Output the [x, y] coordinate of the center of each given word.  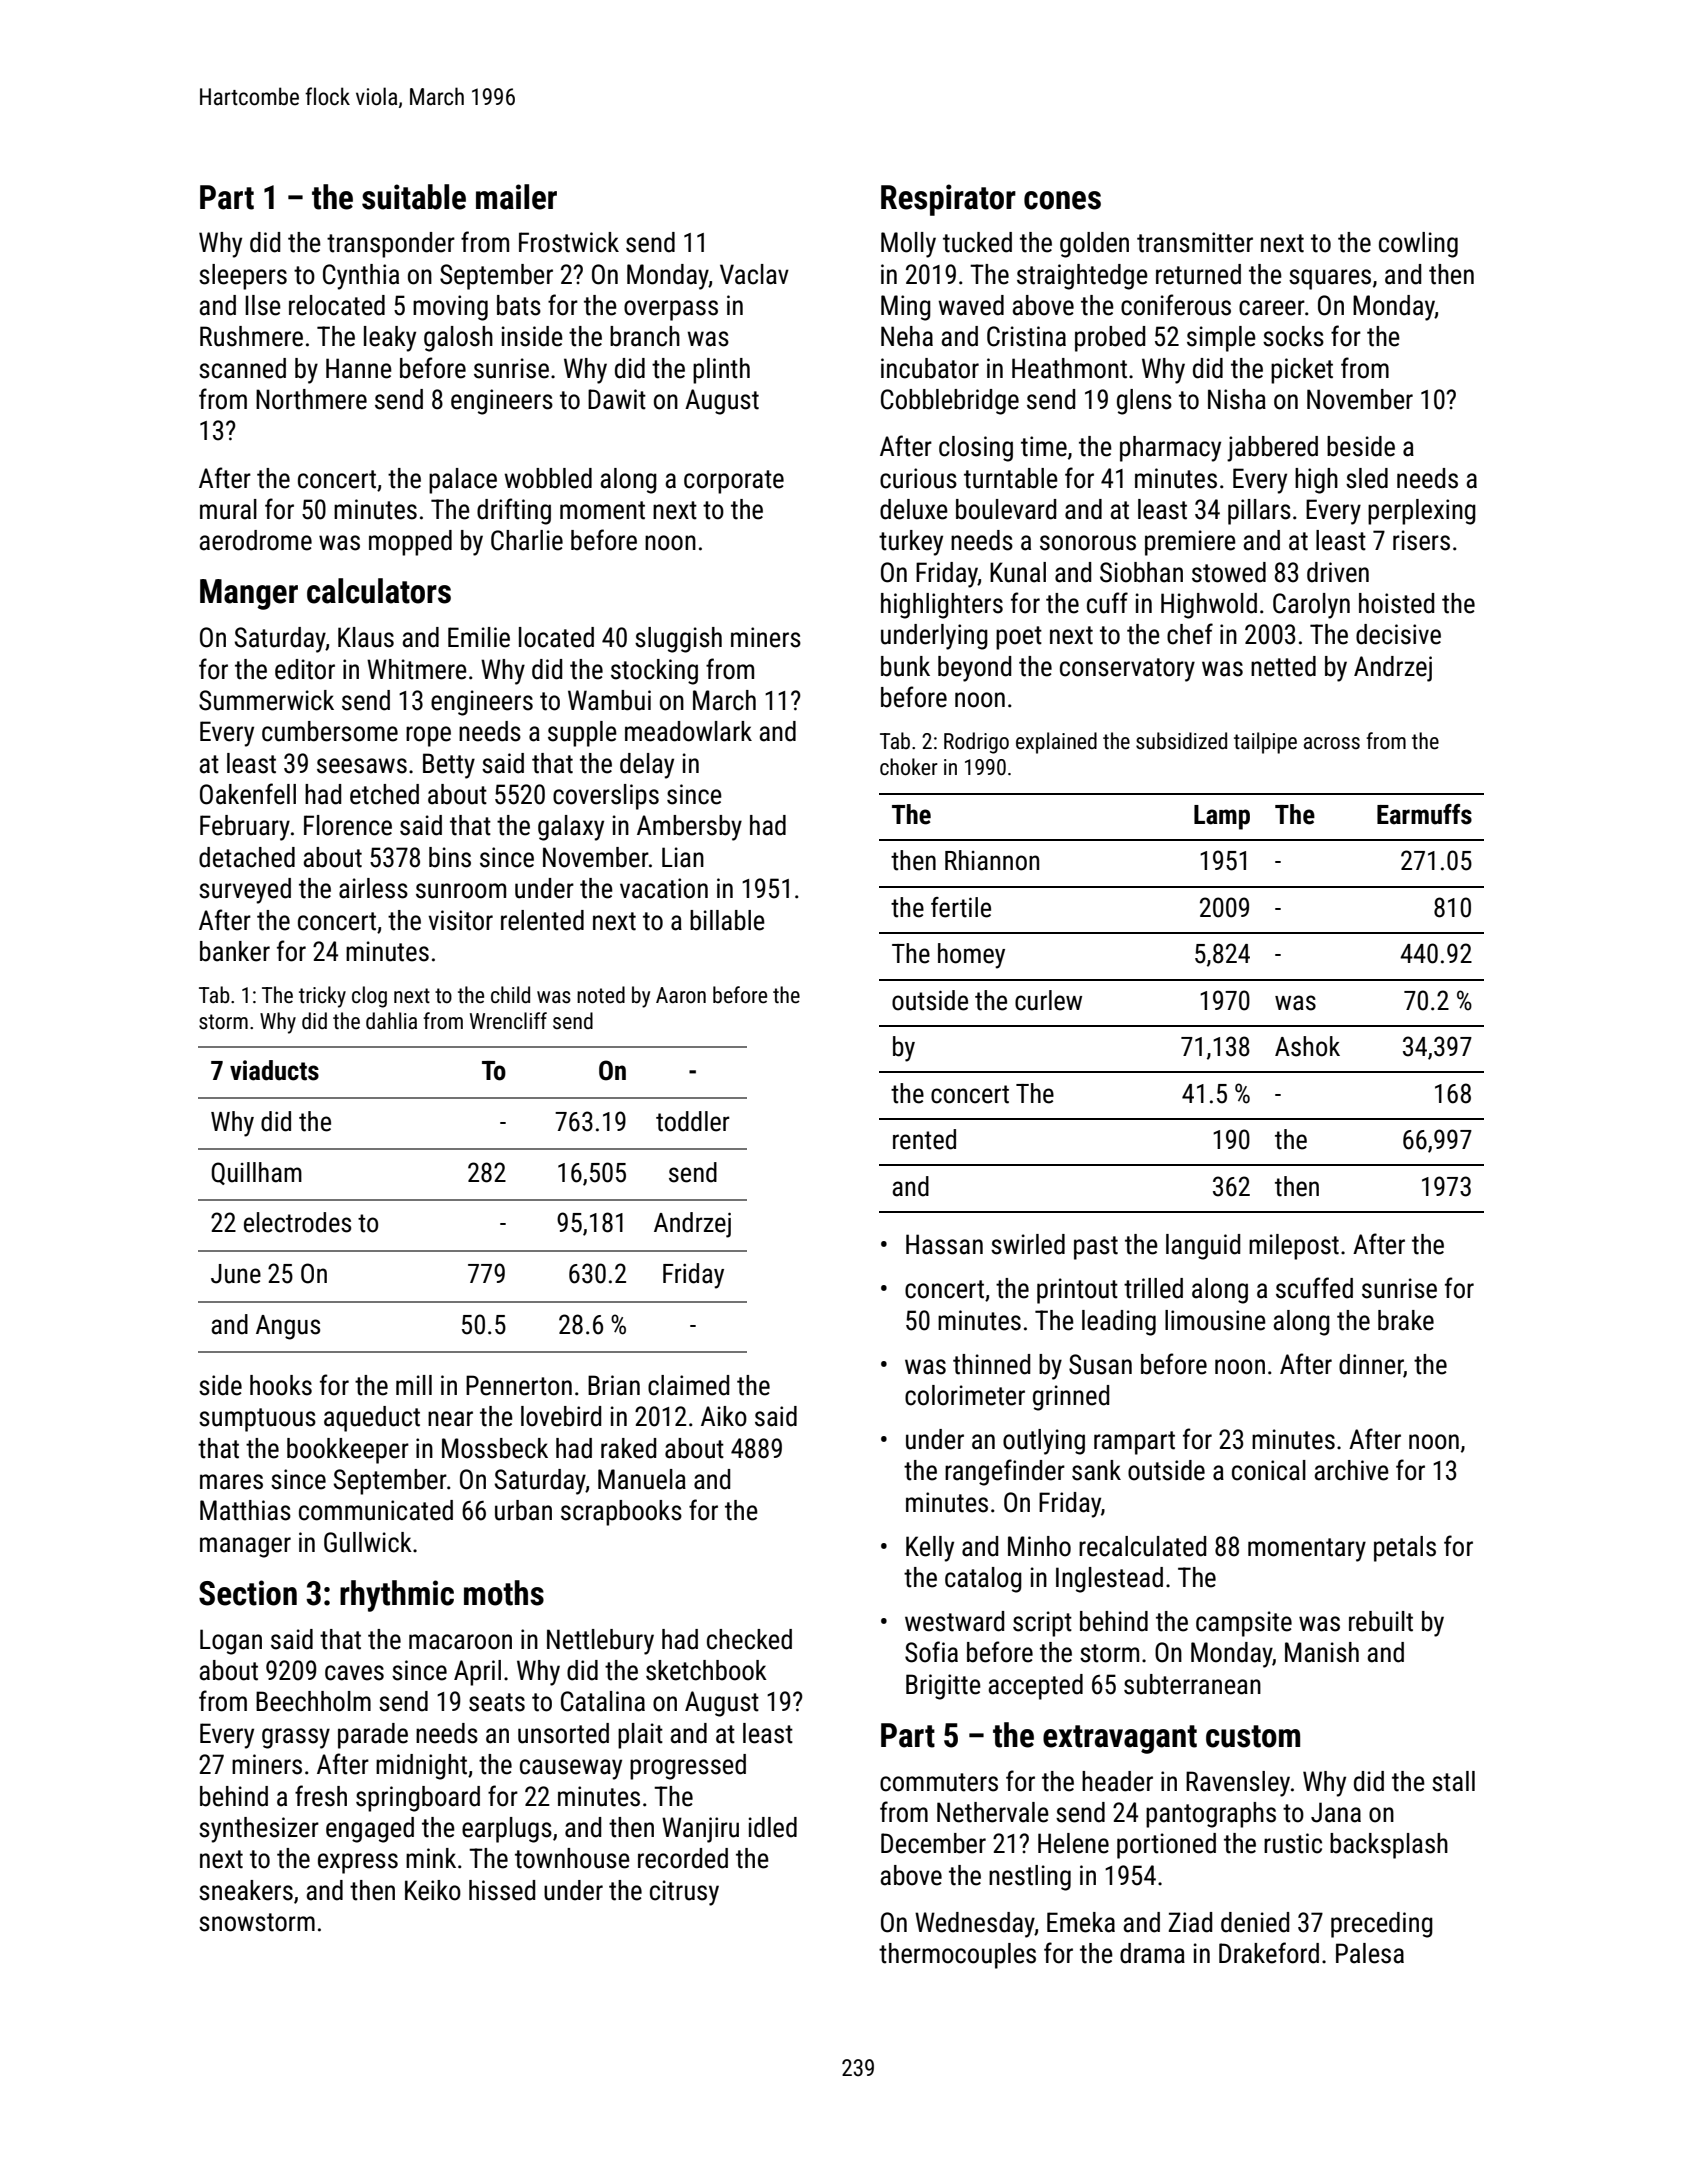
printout [1077, 1291]
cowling [1418, 245]
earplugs [507, 1830]
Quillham [256, 1173]
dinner [1371, 1365]
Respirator [948, 200]
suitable [414, 197]
